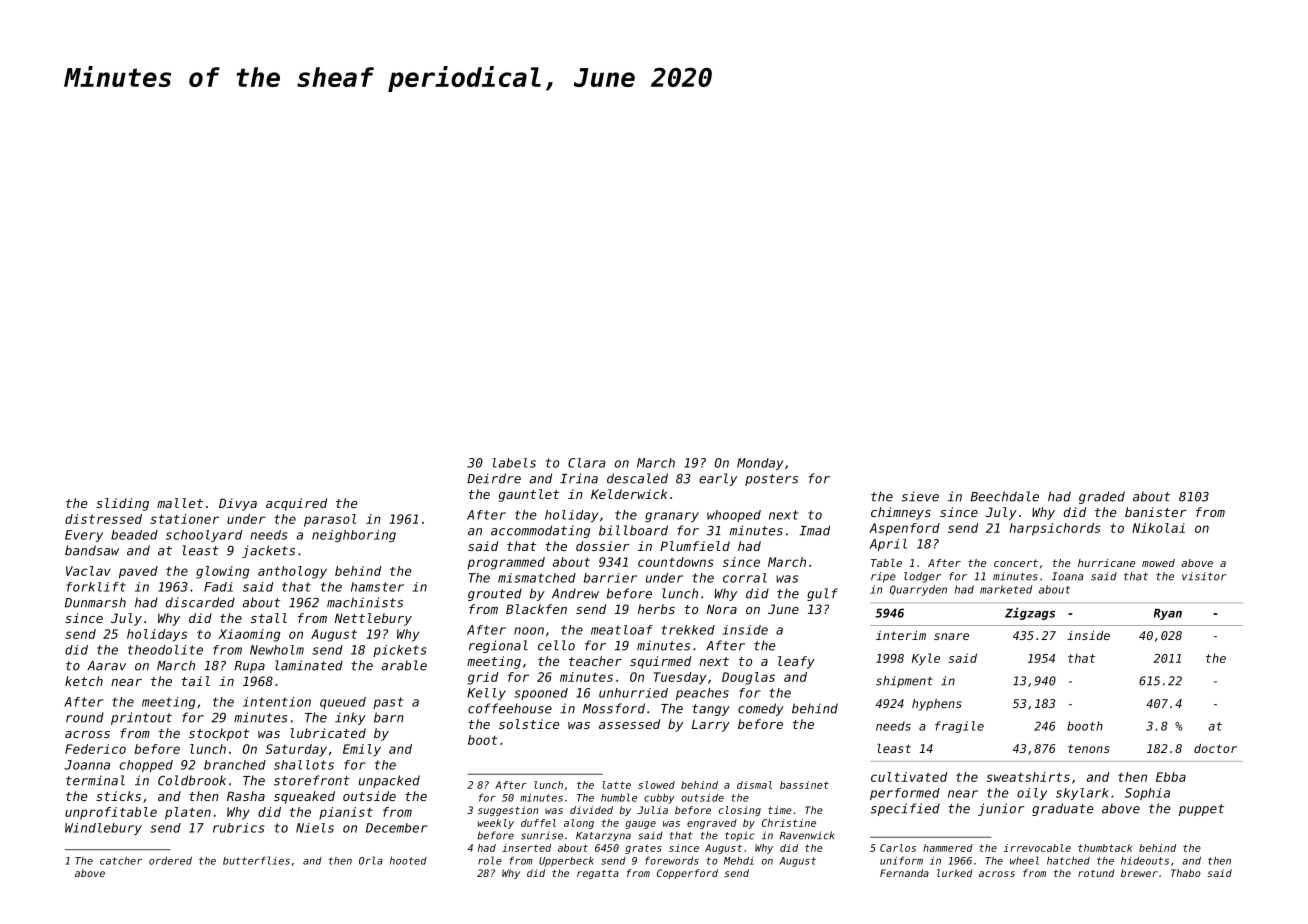 This image has height=924, width=1308. What do you see at coordinates (330, 520) in the image?
I see `parasol` at bounding box center [330, 520].
